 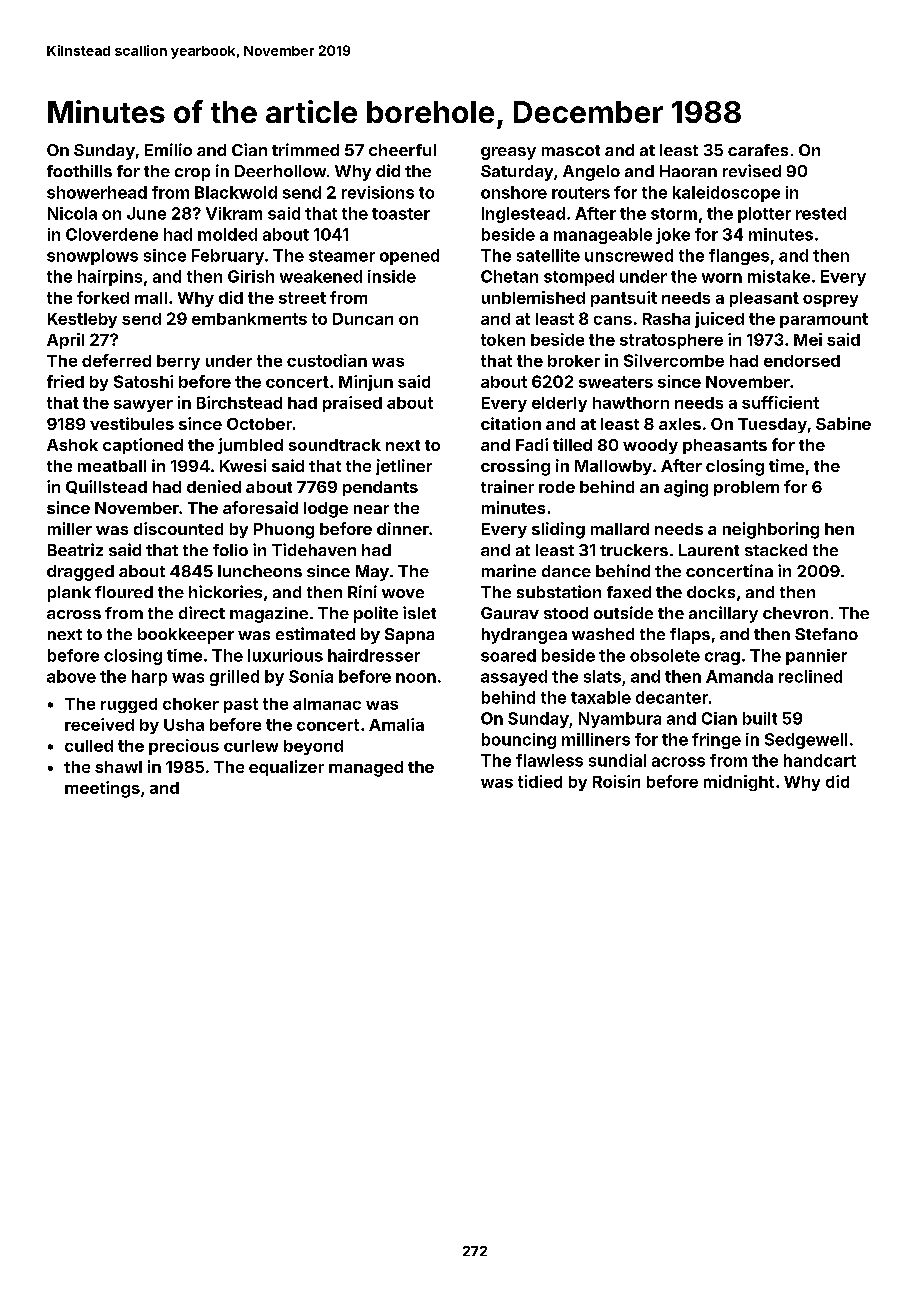 I want to click on Chetan, so click(x=509, y=276).
